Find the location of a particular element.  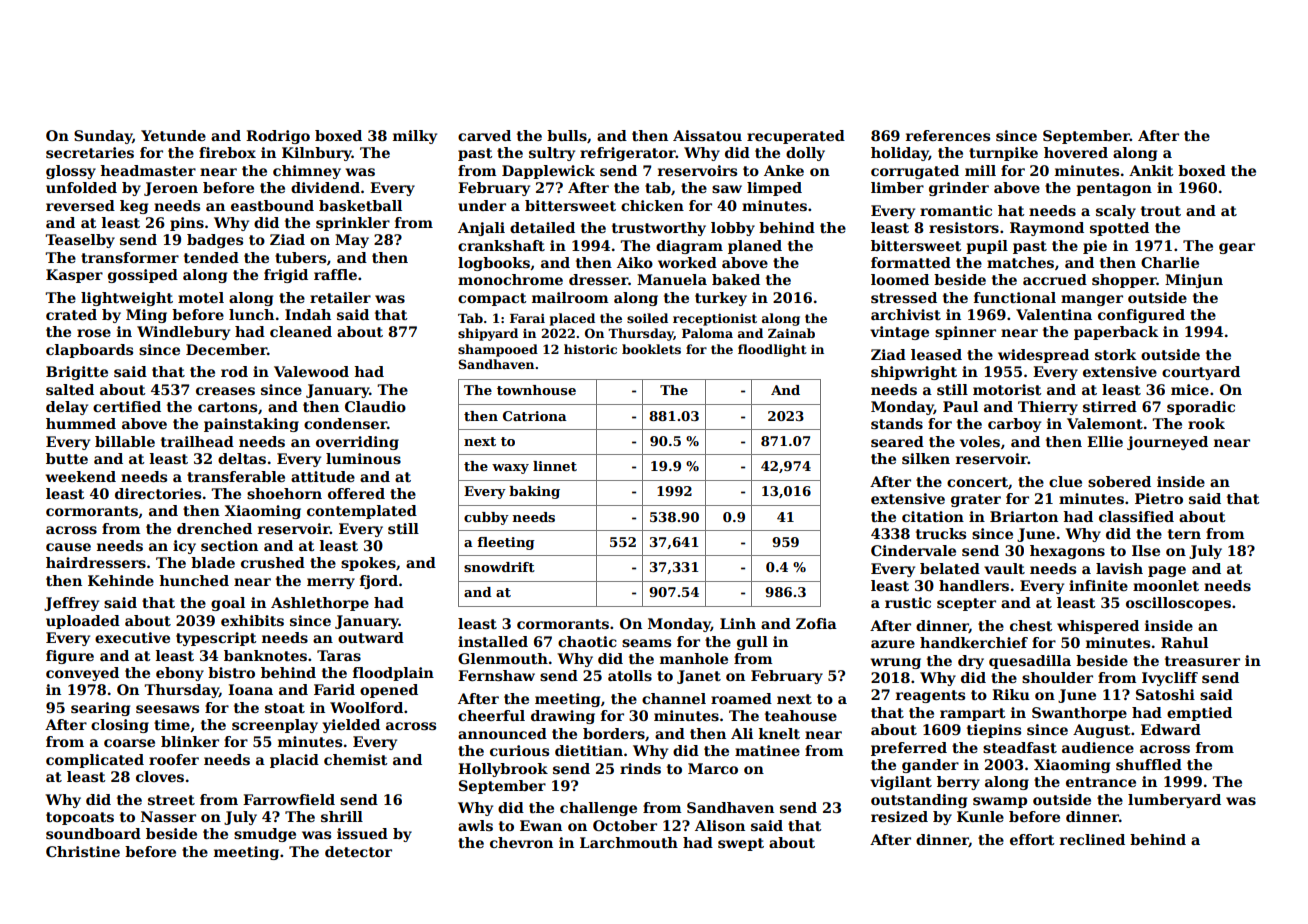

Rodrigo is located at coordinates (278, 137).
